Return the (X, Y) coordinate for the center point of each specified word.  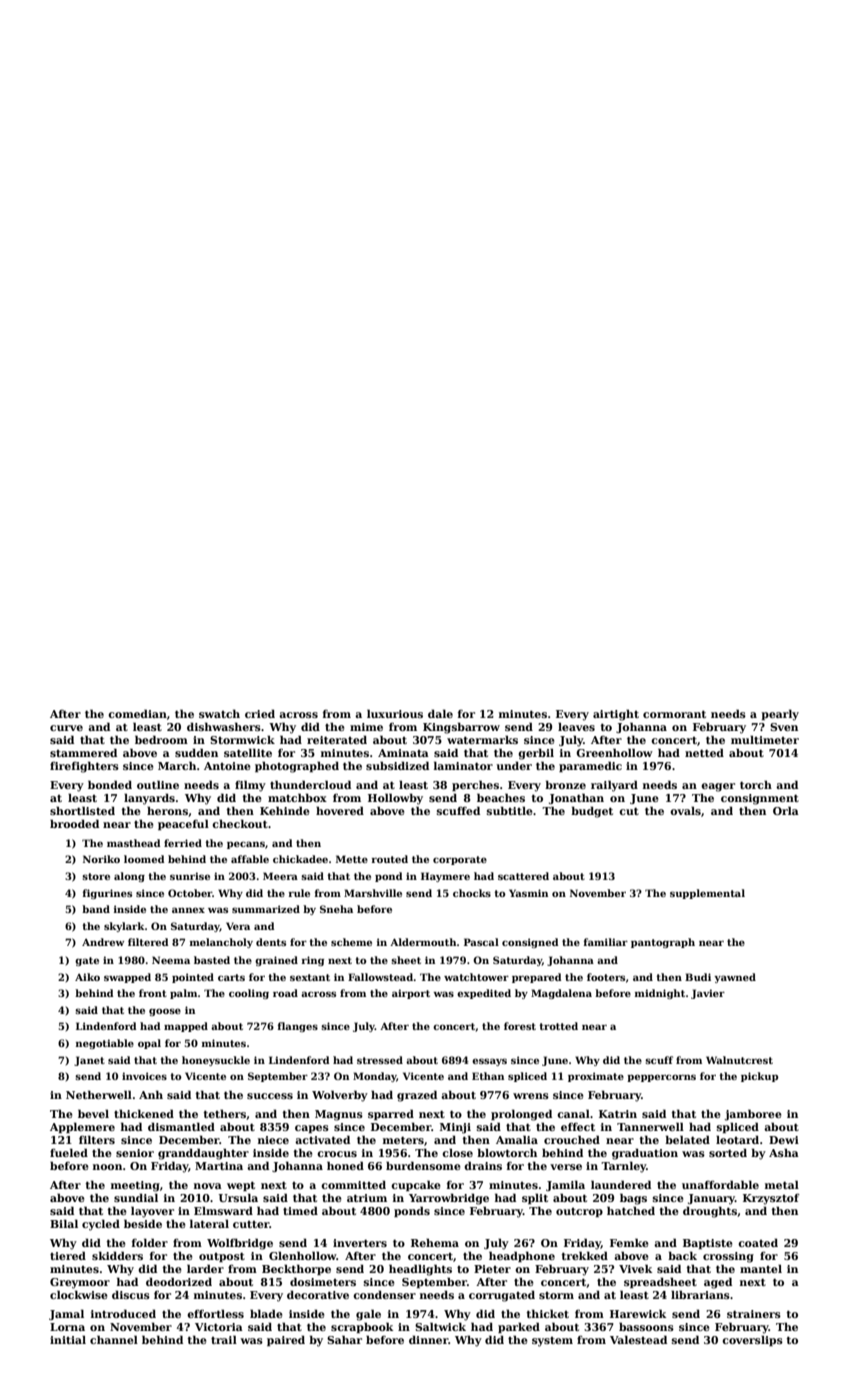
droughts (710, 1212)
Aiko (87, 977)
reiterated (337, 739)
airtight (616, 715)
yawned (735, 978)
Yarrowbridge (449, 1199)
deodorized (179, 1281)
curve (66, 728)
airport (411, 994)
